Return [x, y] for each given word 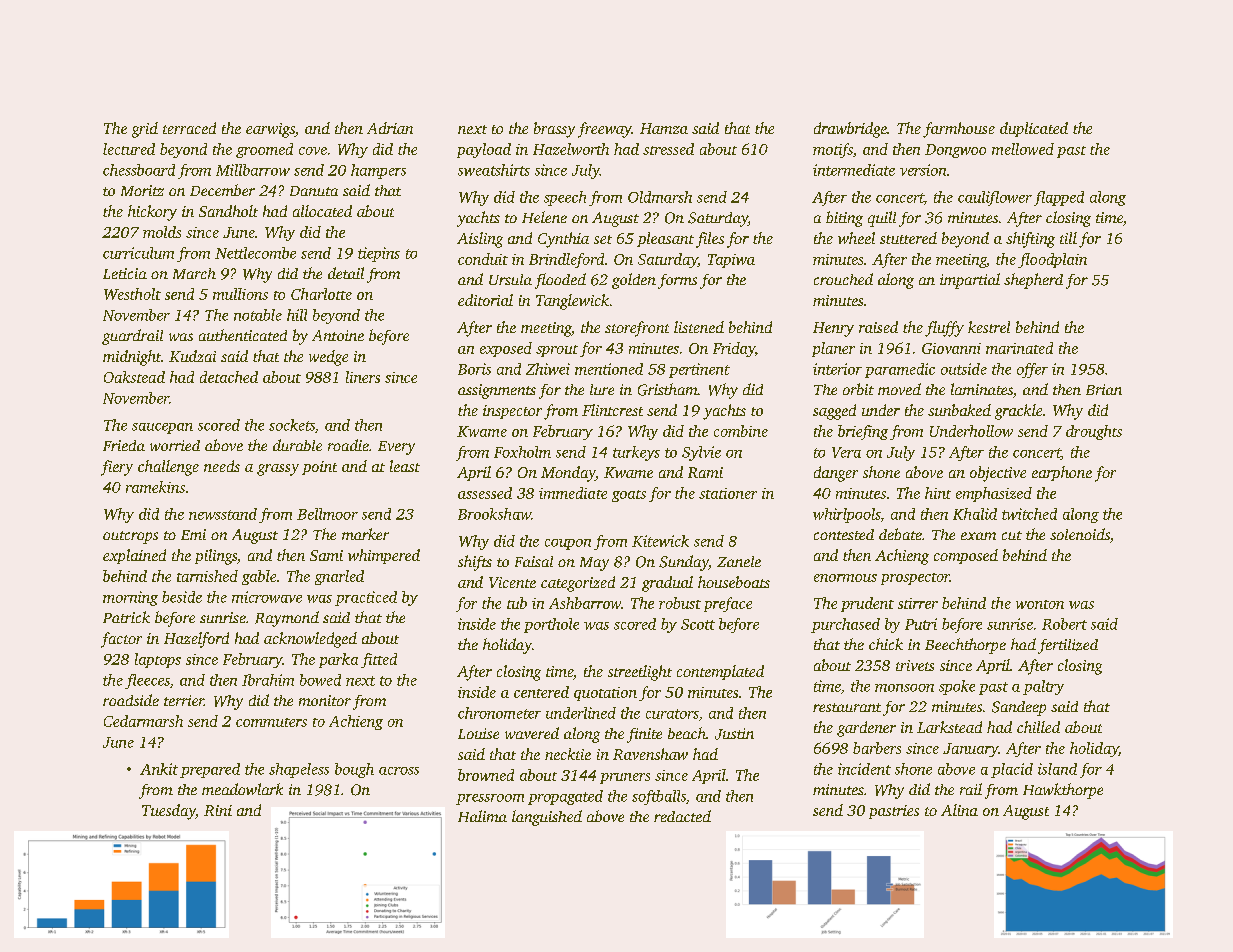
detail [346, 273]
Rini [218, 810]
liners [363, 377]
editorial [485, 300]
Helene [544, 217]
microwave [267, 597]
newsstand [223, 514]
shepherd [1033, 281]
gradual [667, 584]
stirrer [918, 603]
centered [541, 692]
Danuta [314, 191]
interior [837, 369]
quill [882, 219]
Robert [1064, 624]
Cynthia [563, 240]
